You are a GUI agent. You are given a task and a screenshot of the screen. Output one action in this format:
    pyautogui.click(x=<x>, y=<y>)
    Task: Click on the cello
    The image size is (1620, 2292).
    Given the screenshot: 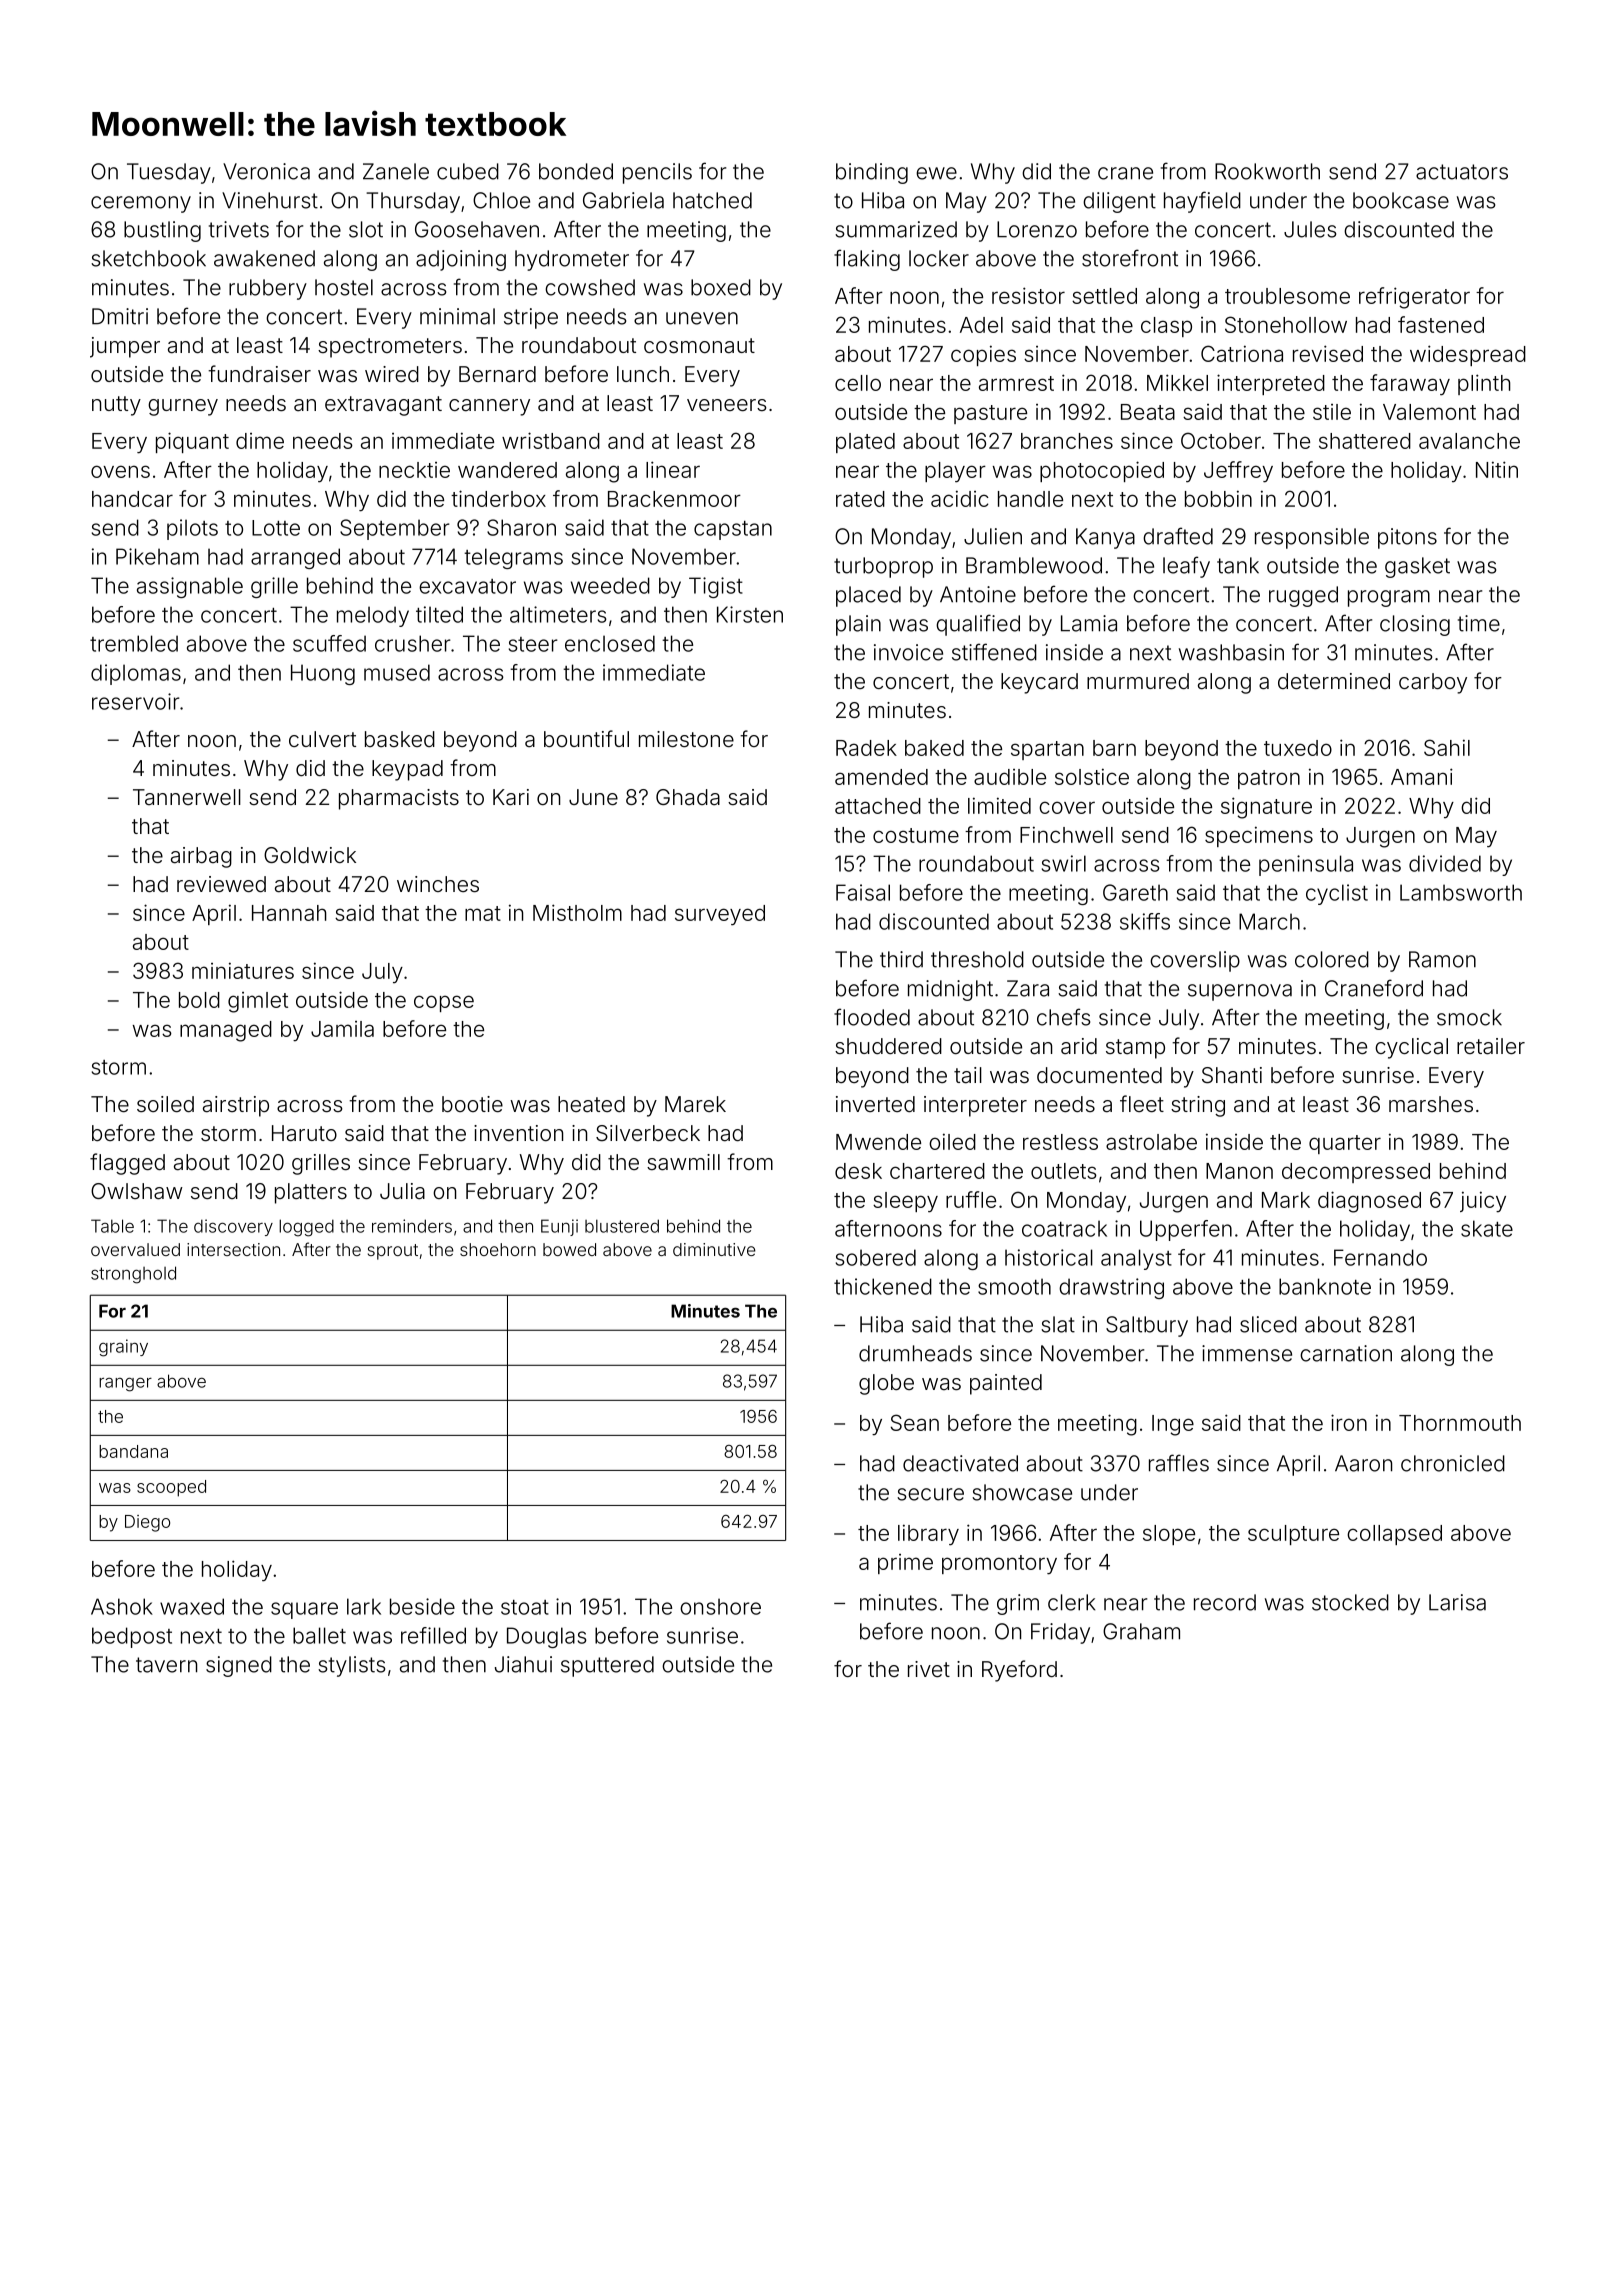 What is the action you would take?
    pyautogui.click(x=858, y=383)
